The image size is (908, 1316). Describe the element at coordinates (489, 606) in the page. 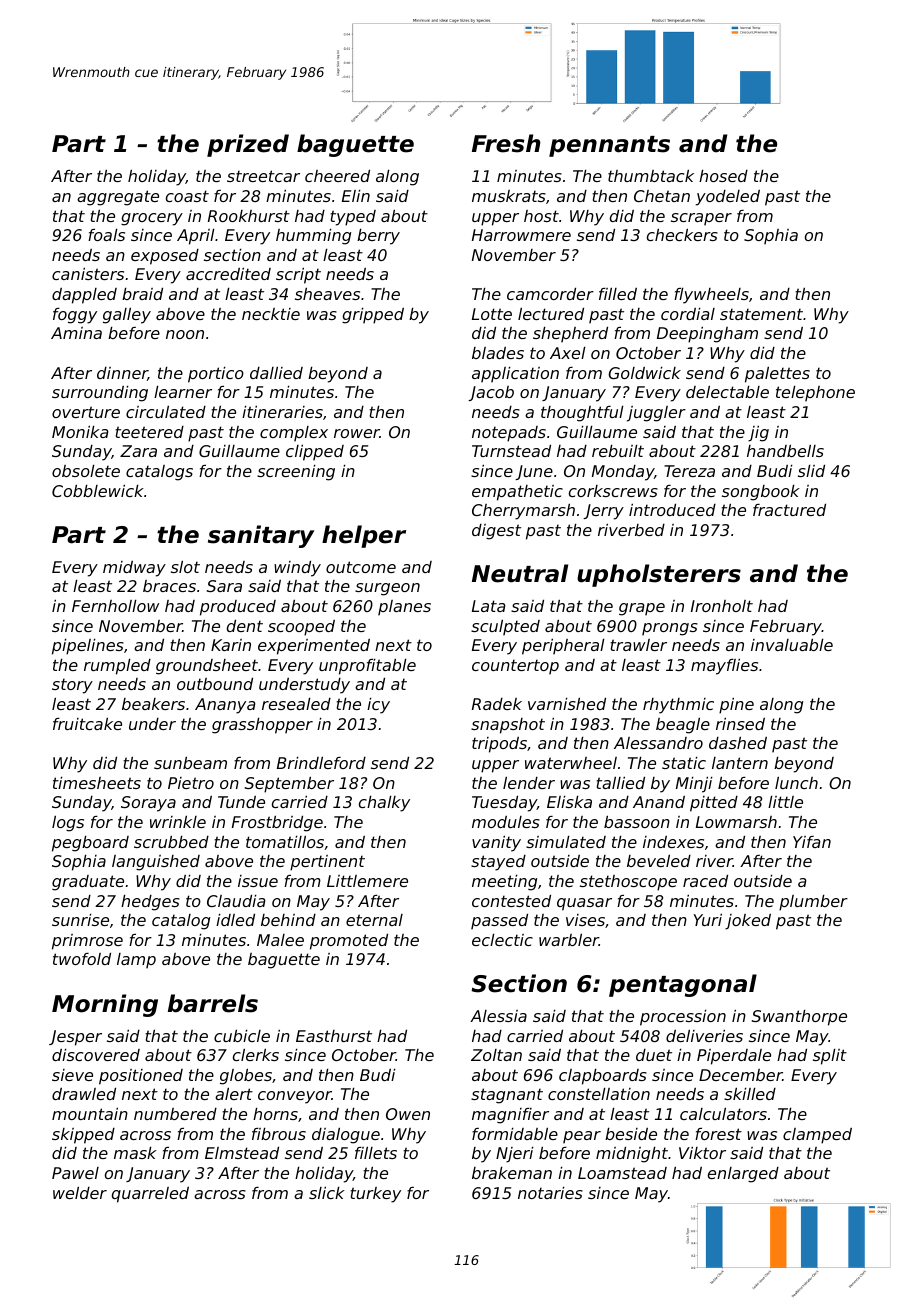

I see `Lata` at that location.
